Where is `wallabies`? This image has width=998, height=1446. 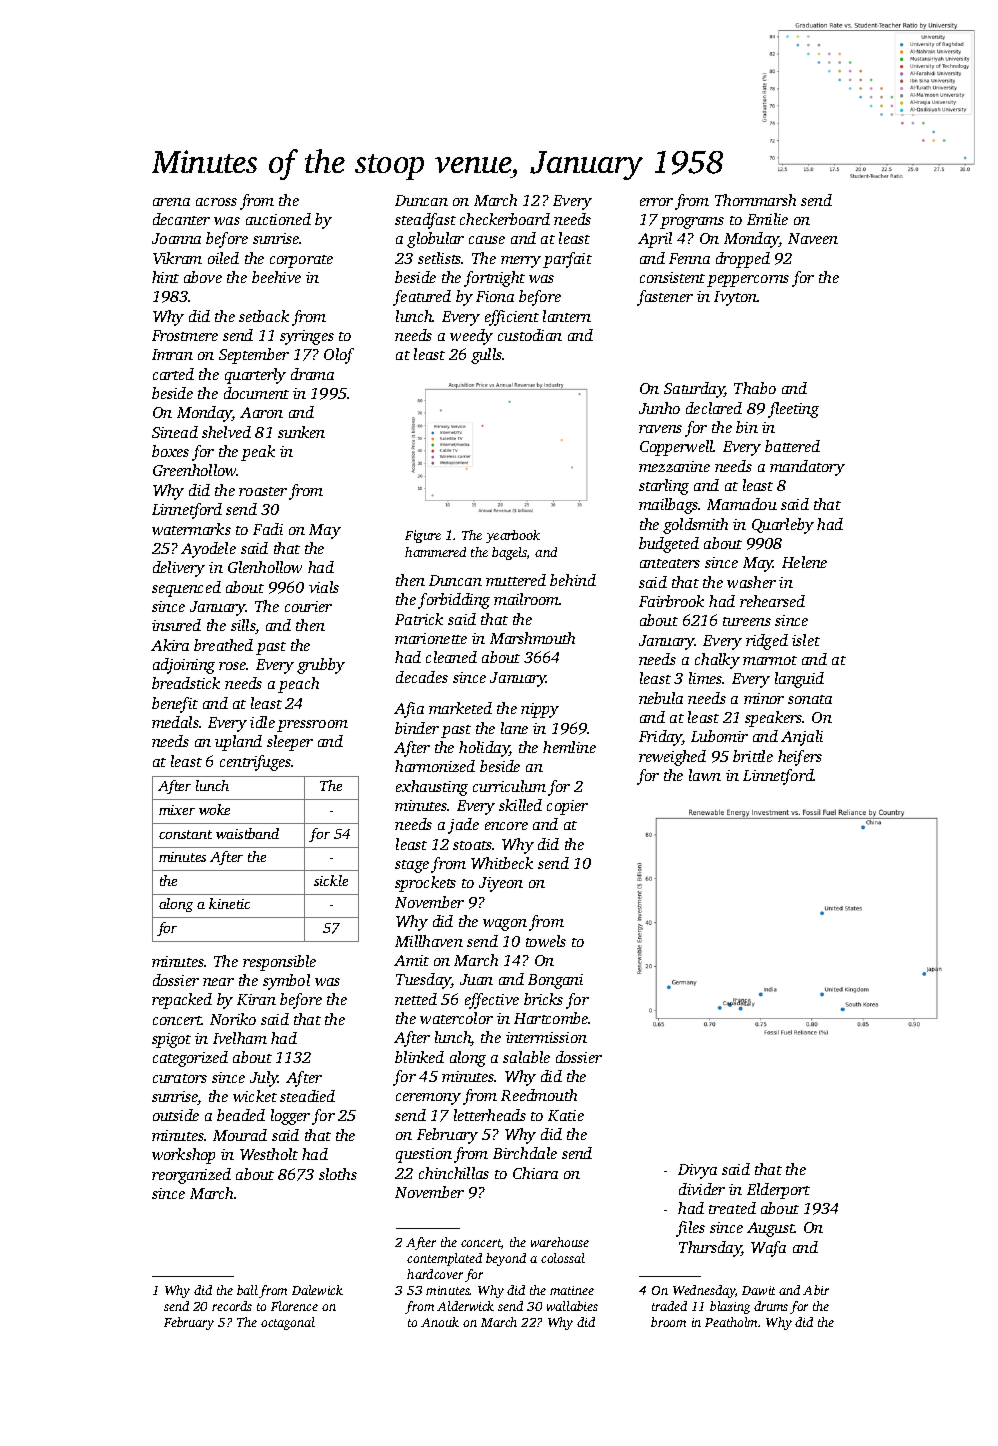
wallabies is located at coordinates (572, 1306).
